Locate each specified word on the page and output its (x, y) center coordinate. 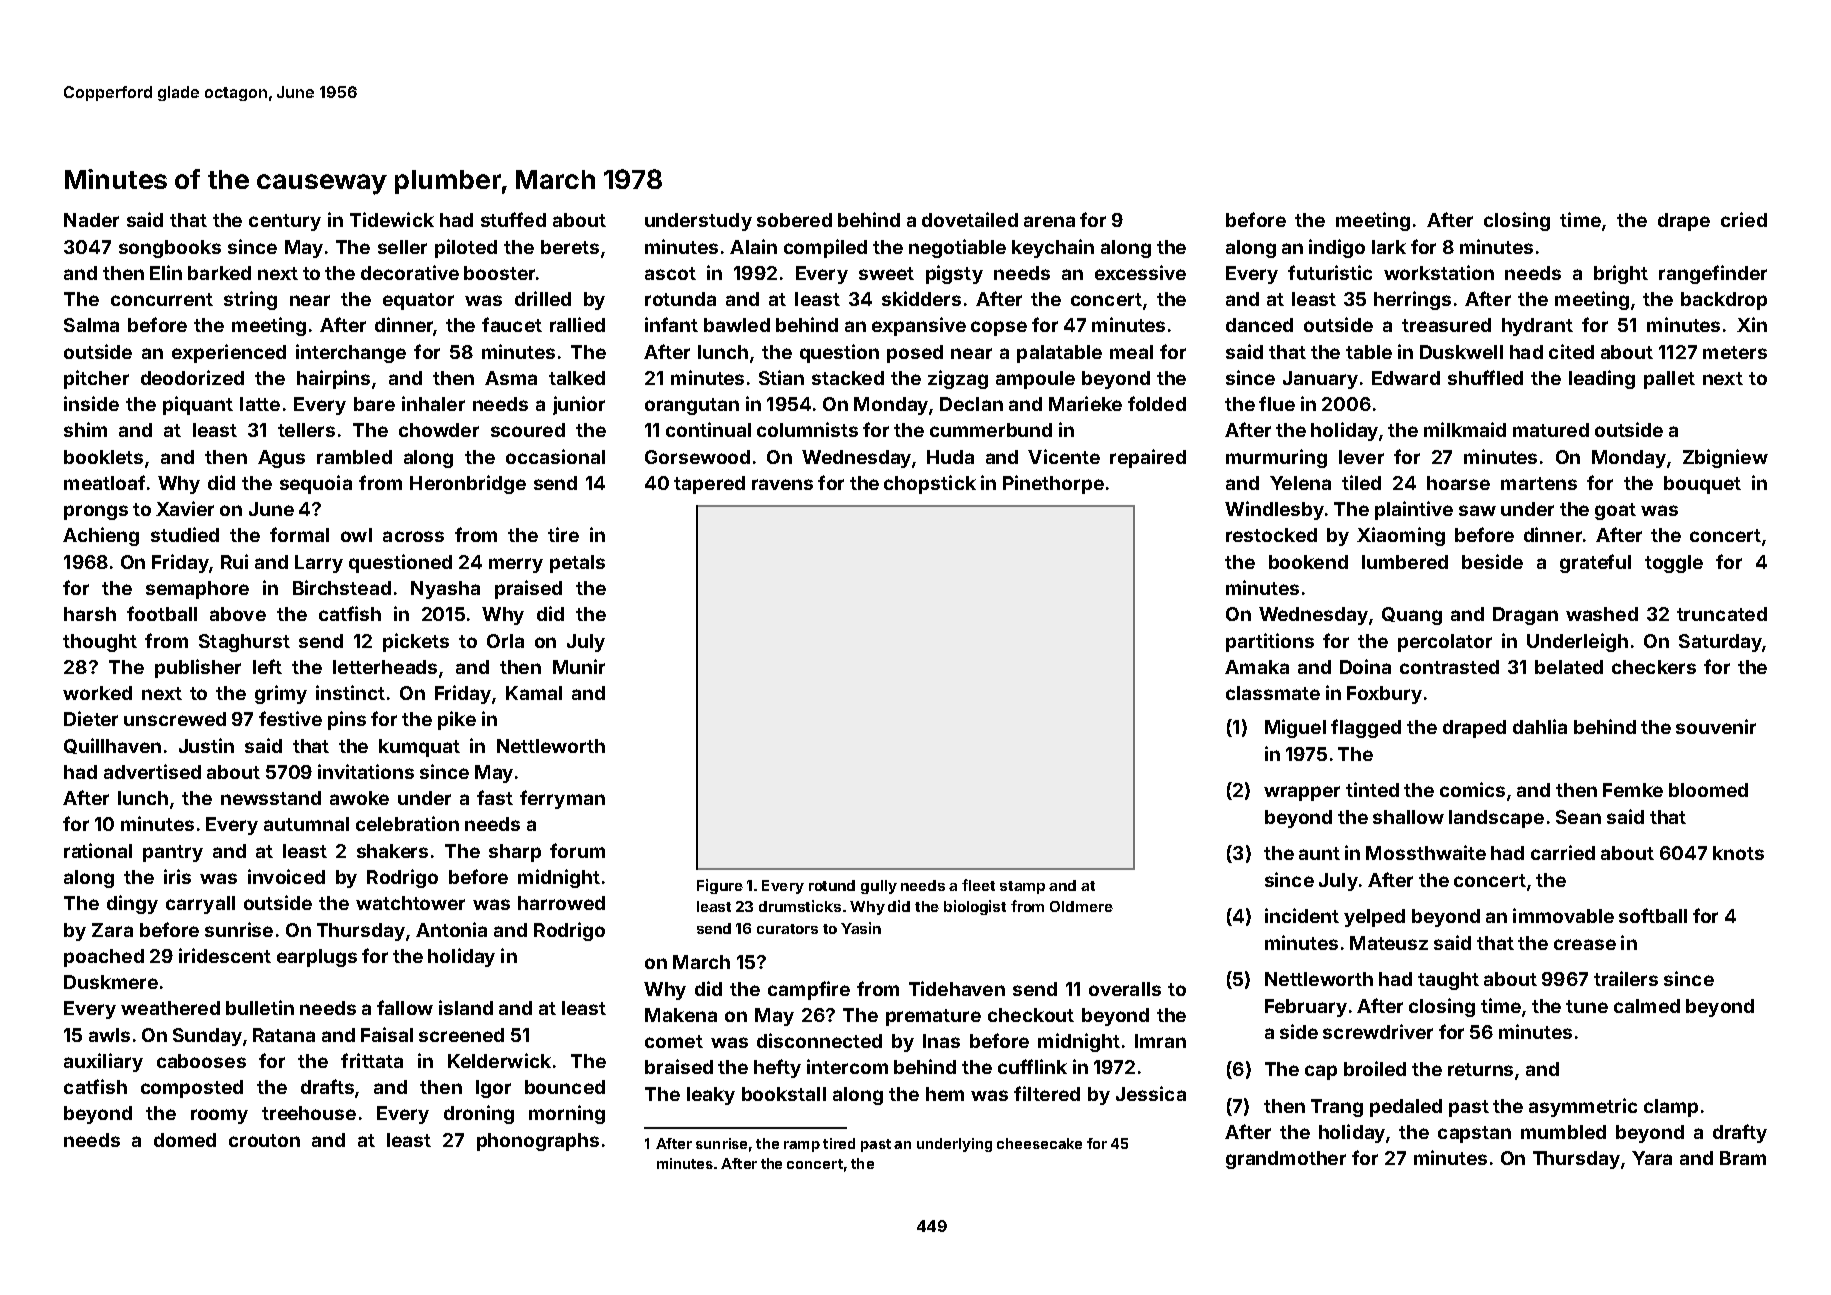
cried (1744, 219)
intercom (847, 1066)
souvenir (1716, 726)
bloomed (1708, 790)
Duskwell (1461, 352)
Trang (1337, 1108)
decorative (410, 272)
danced (1259, 325)
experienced (229, 353)
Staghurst (244, 643)
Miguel (1295, 728)
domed (185, 1140)
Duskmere (111, 982)
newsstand (271, 798)
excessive (1140, 272)
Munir (579, 666)
